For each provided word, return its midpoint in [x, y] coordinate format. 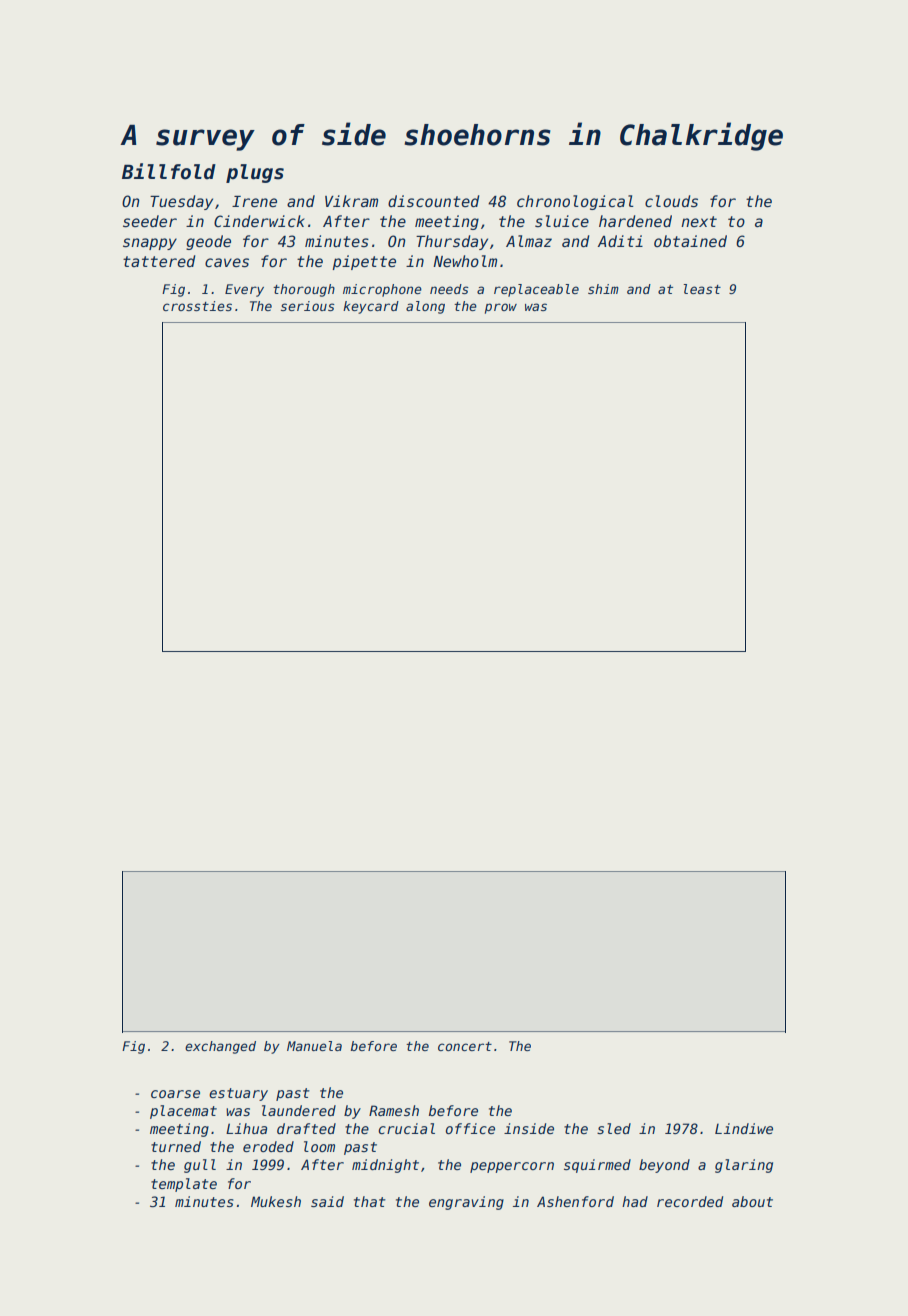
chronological [575, 202]
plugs [255, 173]
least [702, 289]
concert [465, 1046]
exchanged [220, 1047]
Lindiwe [744, 1128]
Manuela [314, 1046]
